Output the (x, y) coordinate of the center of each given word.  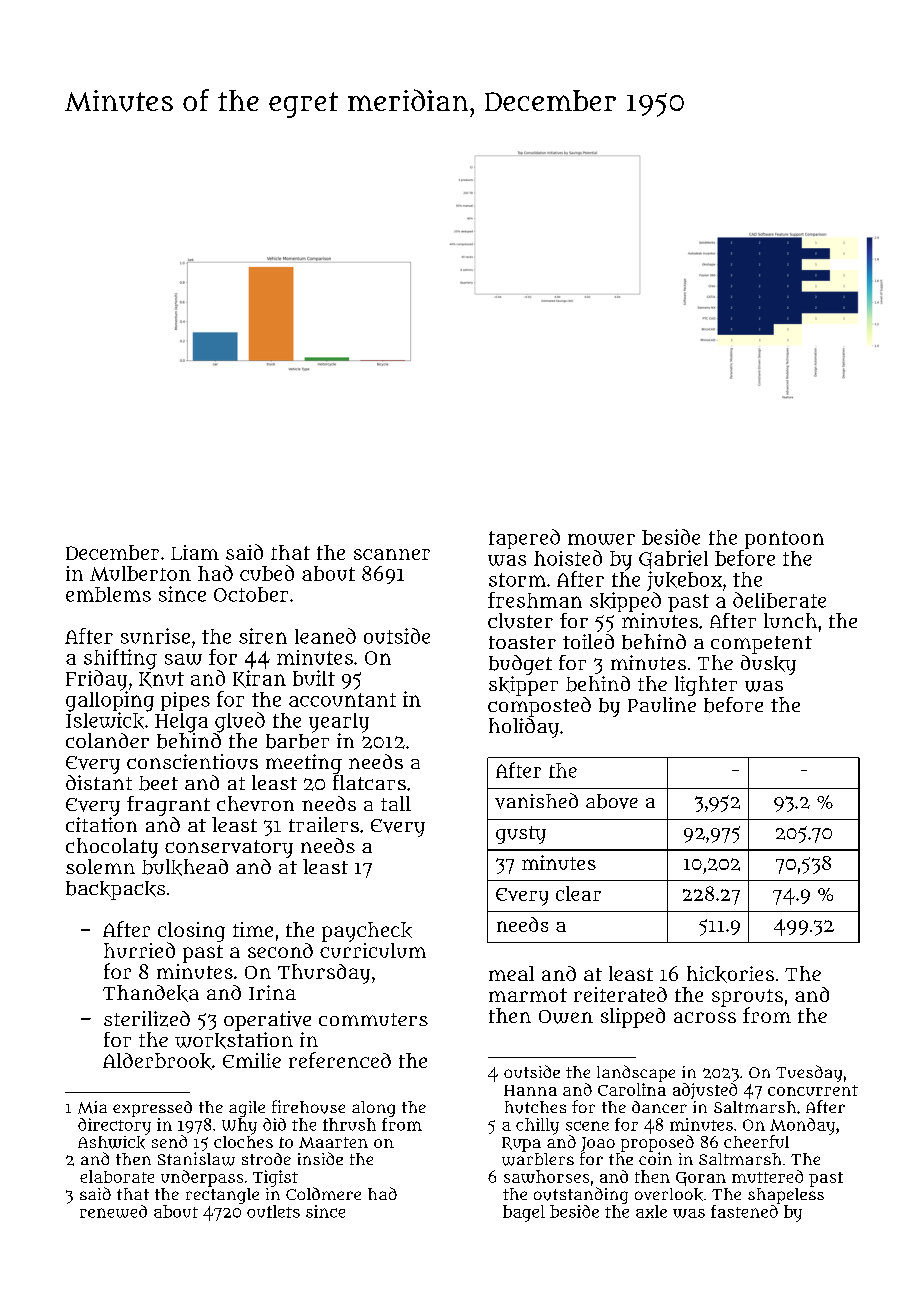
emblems (108, 594)
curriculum (373, 950)
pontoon (784, 540)
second (280, 950)
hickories (730, 974)
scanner (392, 554)
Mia (92, 1107)
